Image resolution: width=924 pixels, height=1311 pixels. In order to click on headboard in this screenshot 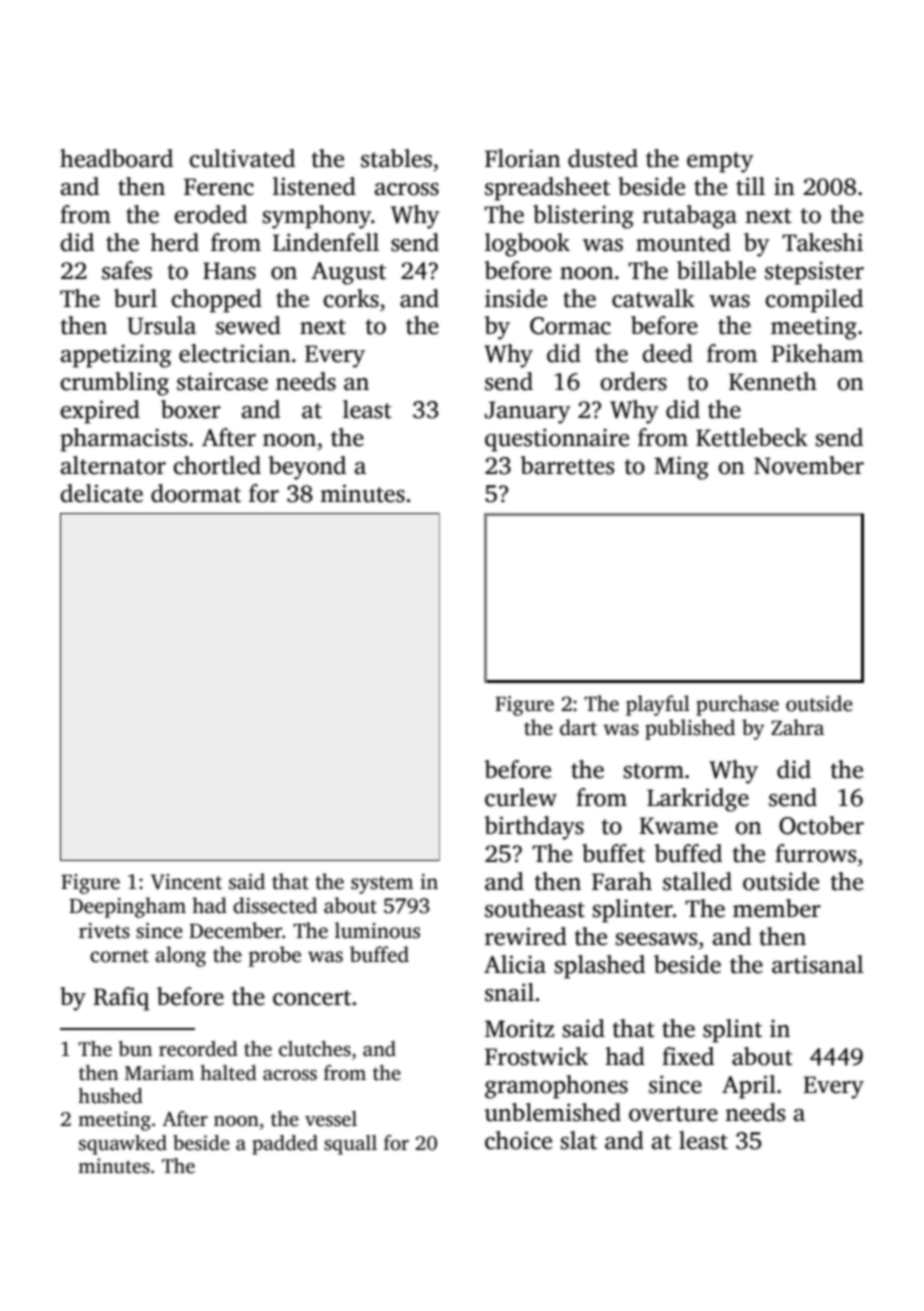, I will do `click(116, 158)`.
